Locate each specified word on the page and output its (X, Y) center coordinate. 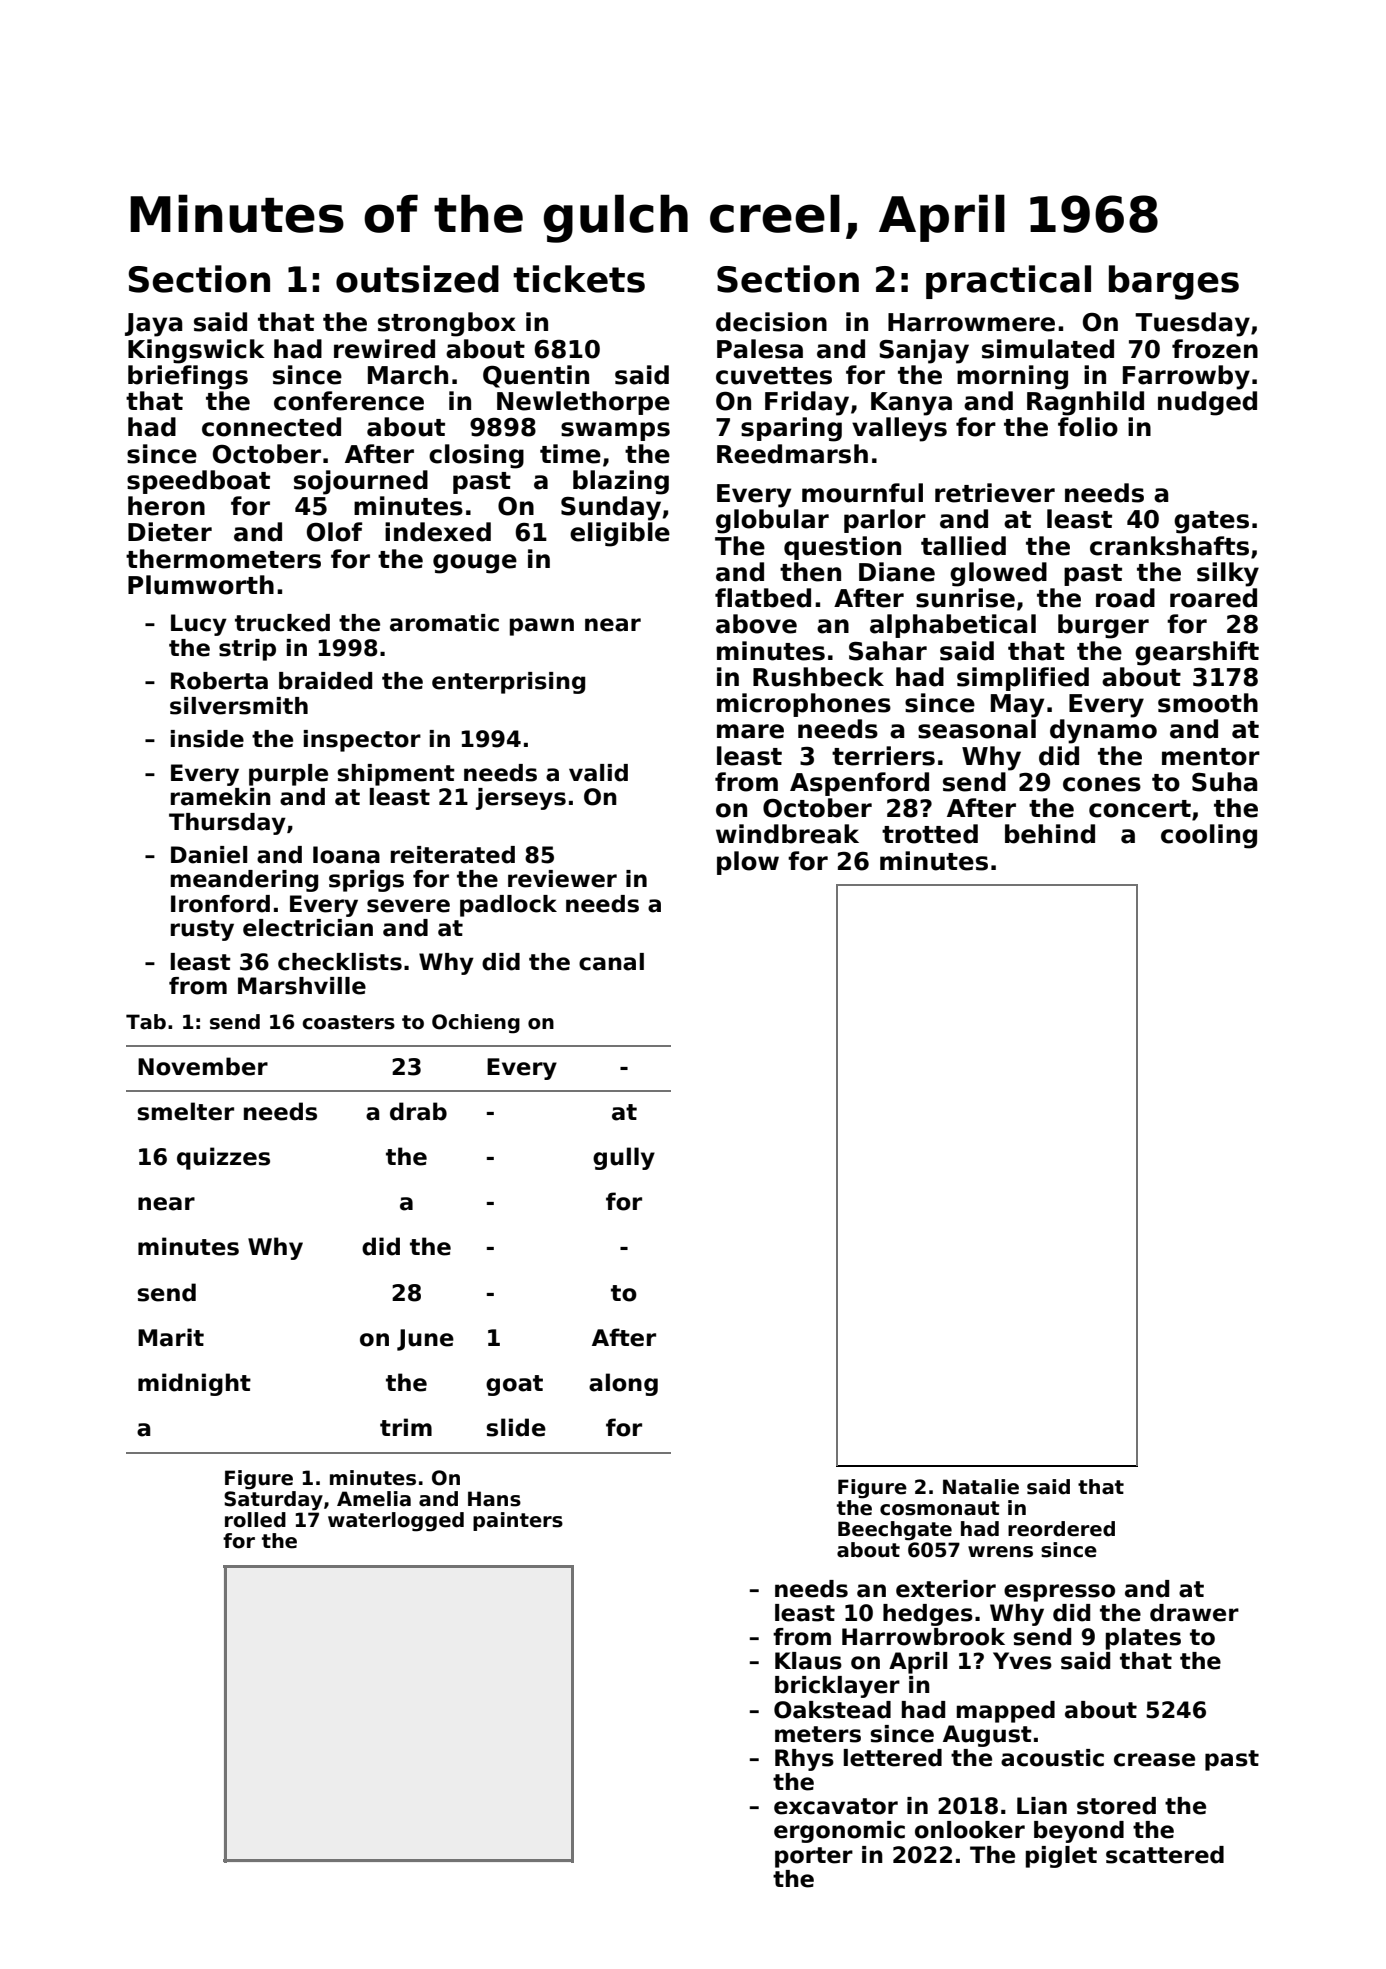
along (623, 1384)
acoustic (1052, 1758)
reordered (1061, 1529)
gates (1211, 522)
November (203, 1066)
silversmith (239, 706)
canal (611, 962)
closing (476, 456)
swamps (615, 431)
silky (1228, 574)
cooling (1209, 836)
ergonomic (839, 1832)
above (756, 624)
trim (406, 1427)
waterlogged (396, 1522)
